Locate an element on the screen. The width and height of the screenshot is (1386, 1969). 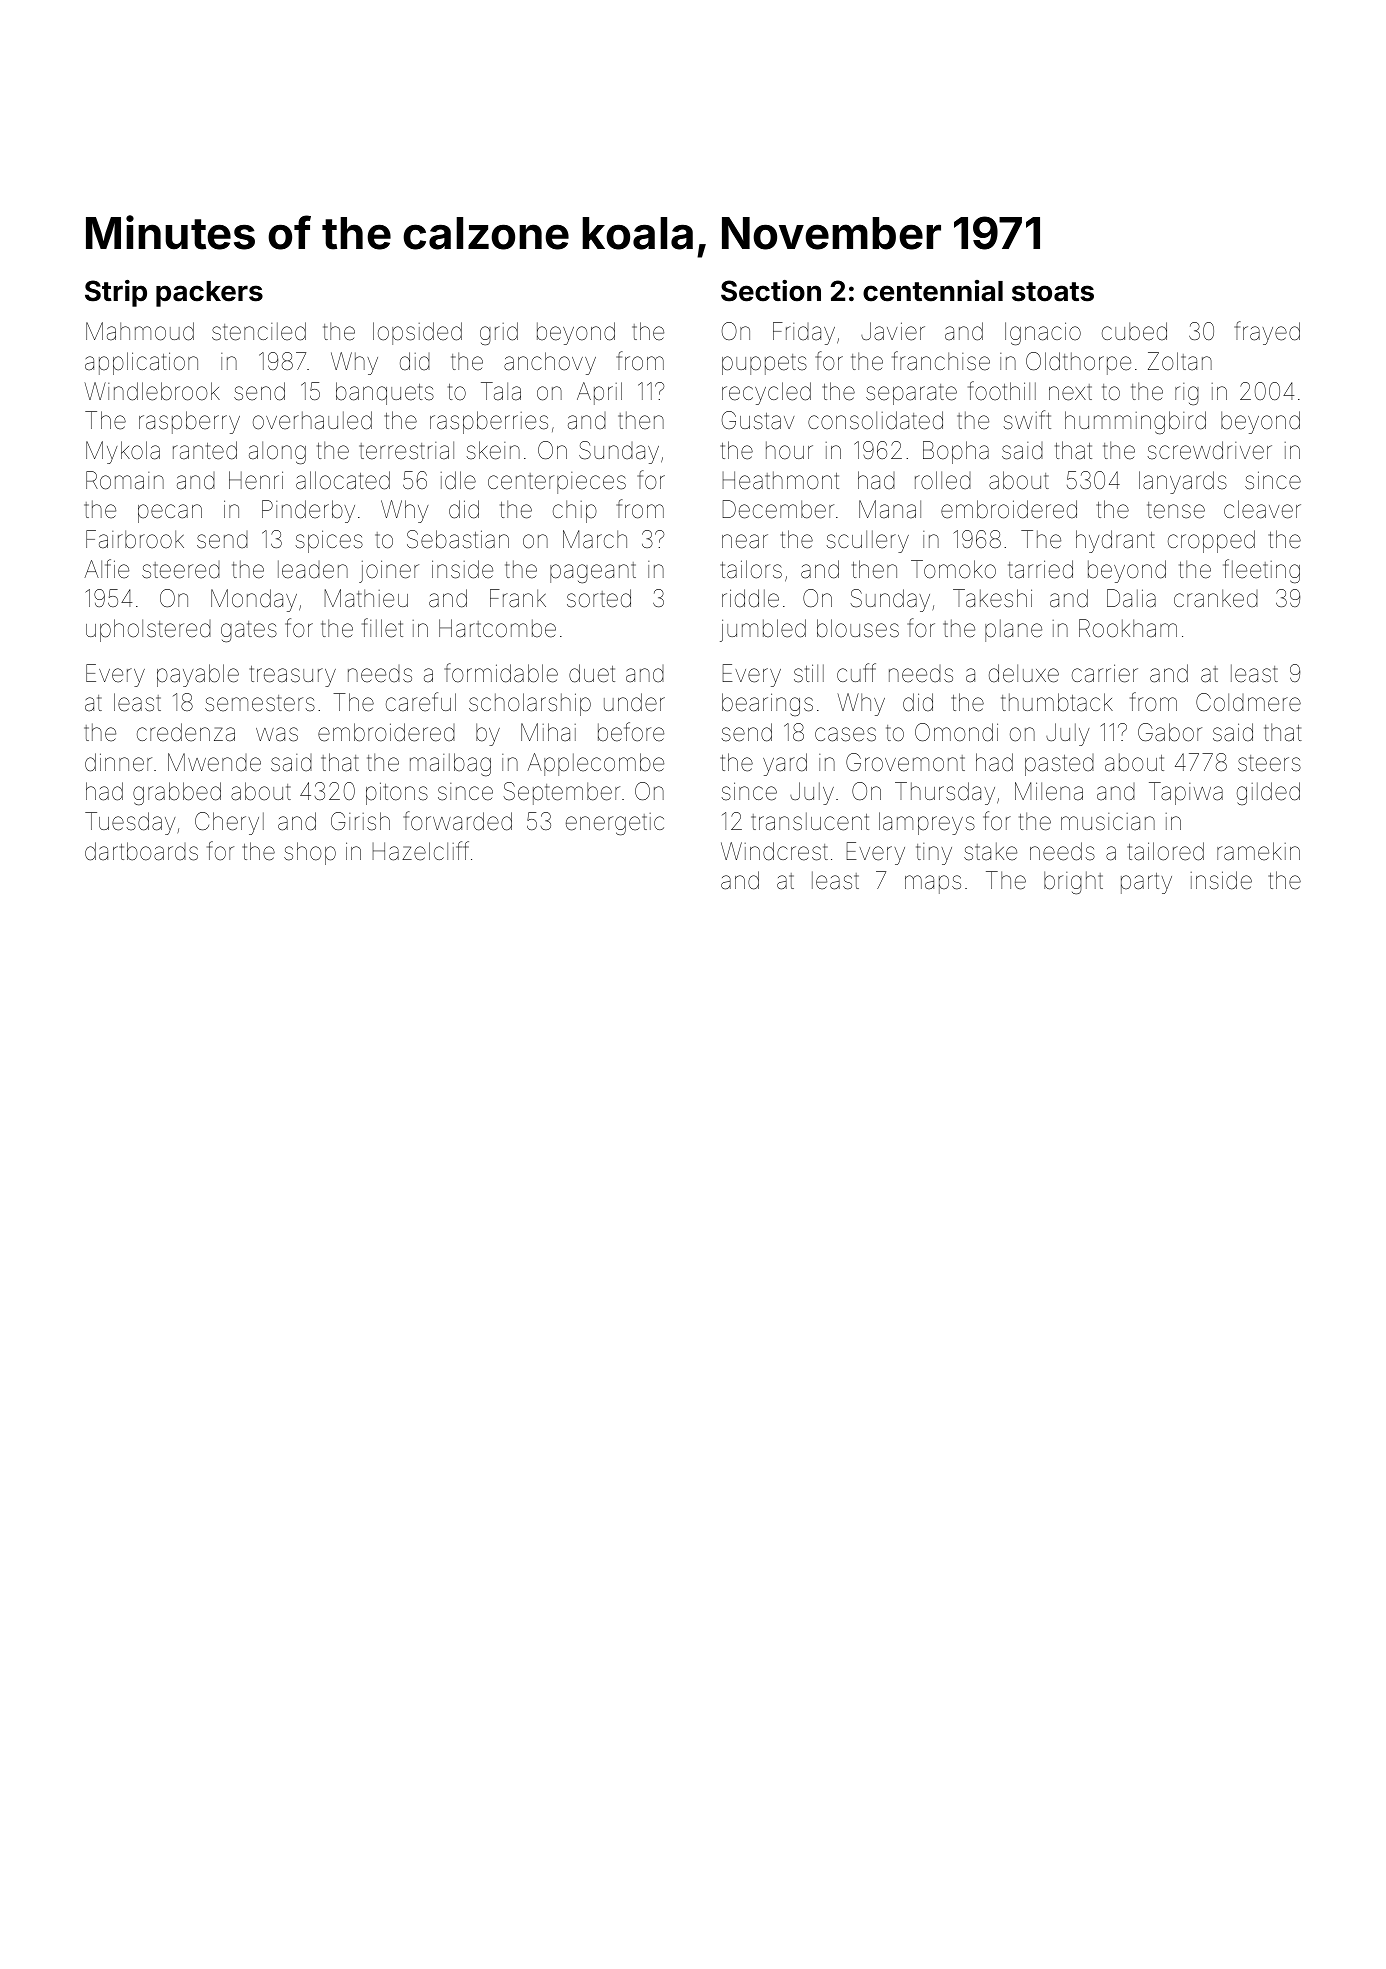
grid is located at coordinates (499, 333).
